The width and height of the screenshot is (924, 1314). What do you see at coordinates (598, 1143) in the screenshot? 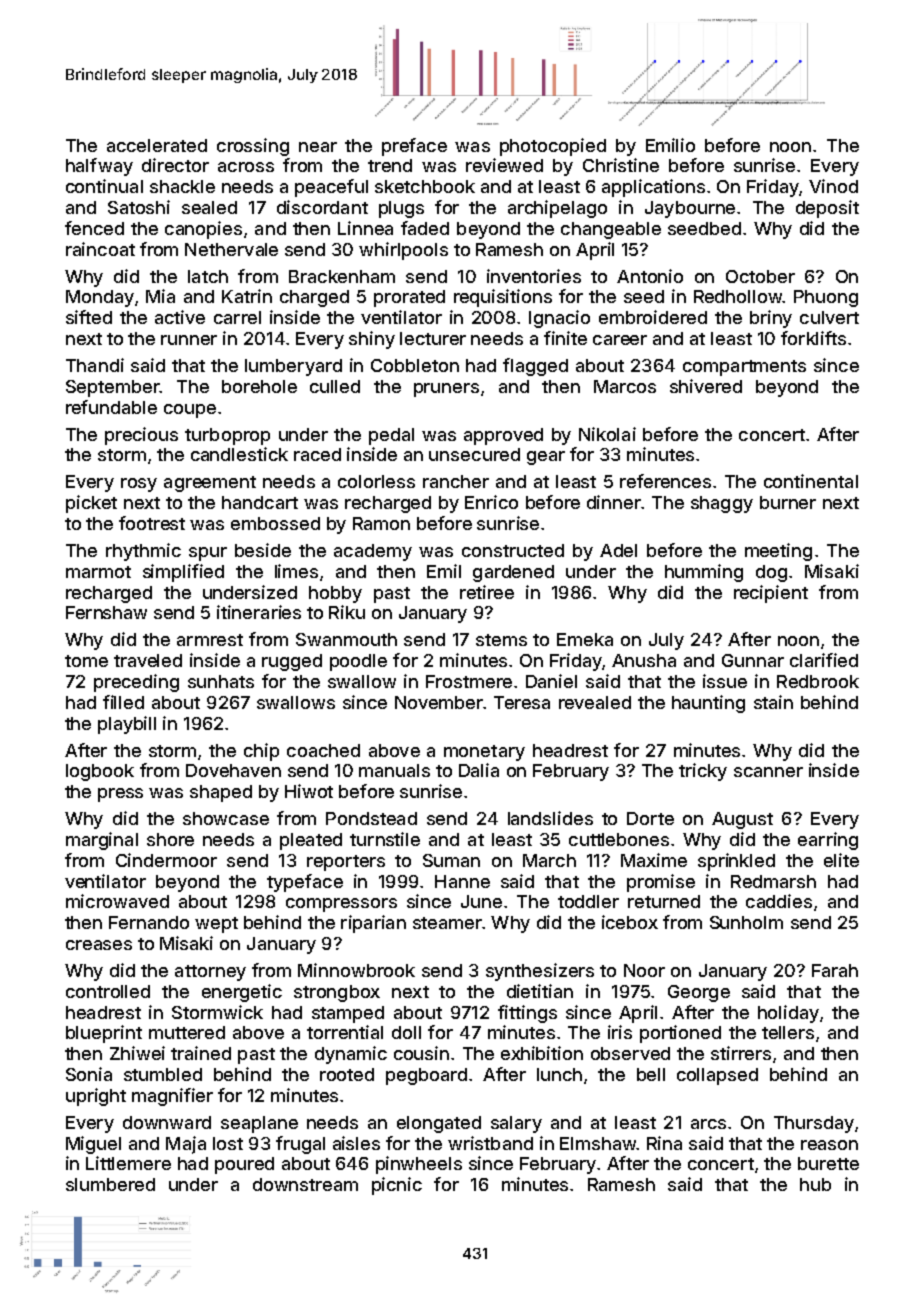
I see `Elmshaw` at bounding box center [598, 1143].
